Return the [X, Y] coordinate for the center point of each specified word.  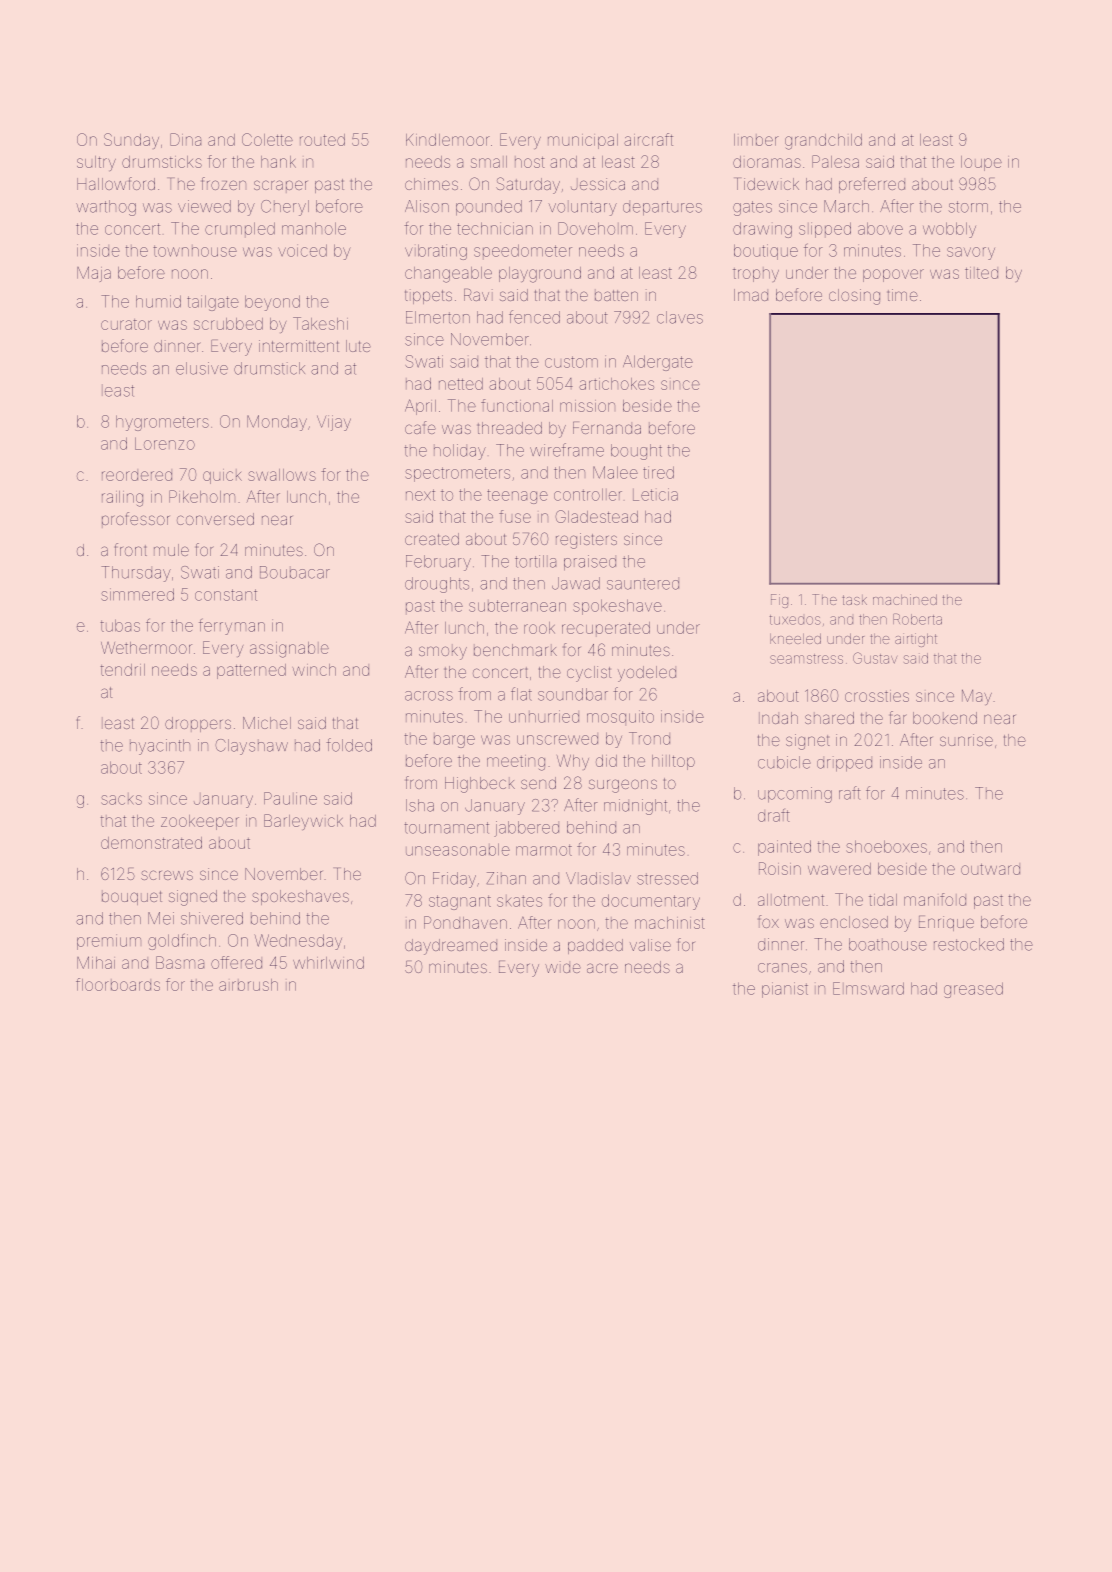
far [898, 717]
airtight [916, 640]
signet [808, 742]
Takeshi [320, 323]
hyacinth [160, 747]
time [902, 295]
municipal [583, 141]
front [131, 549]
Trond [649, 738]
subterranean [517, 606]
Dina [185, 139]
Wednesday [298, 942]
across [429, 696]
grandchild [823, 142]
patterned [251, 671]
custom [571, 362]
